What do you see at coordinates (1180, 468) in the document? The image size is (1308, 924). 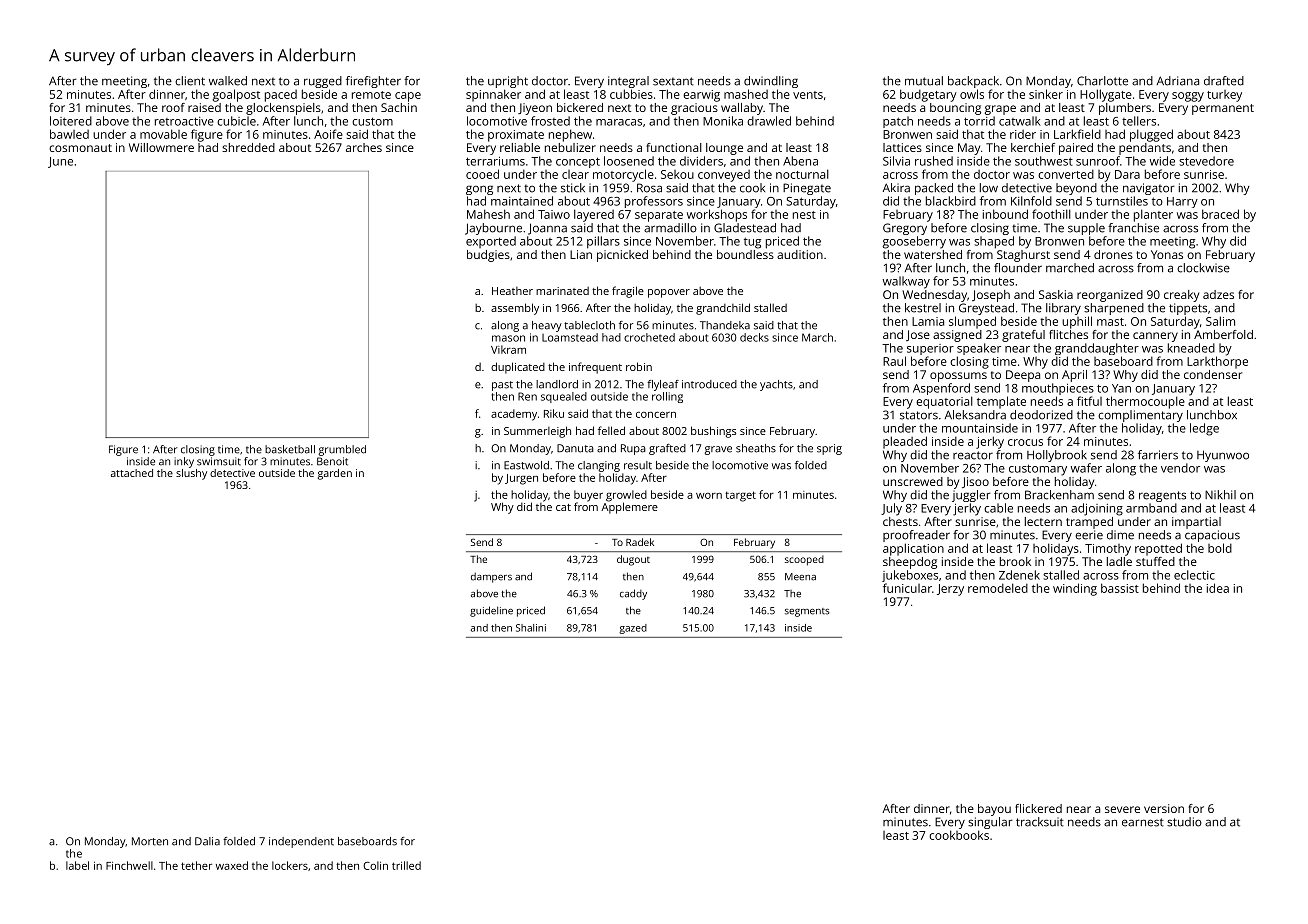 I see `vendor` at bounding box center [1180, 468].
